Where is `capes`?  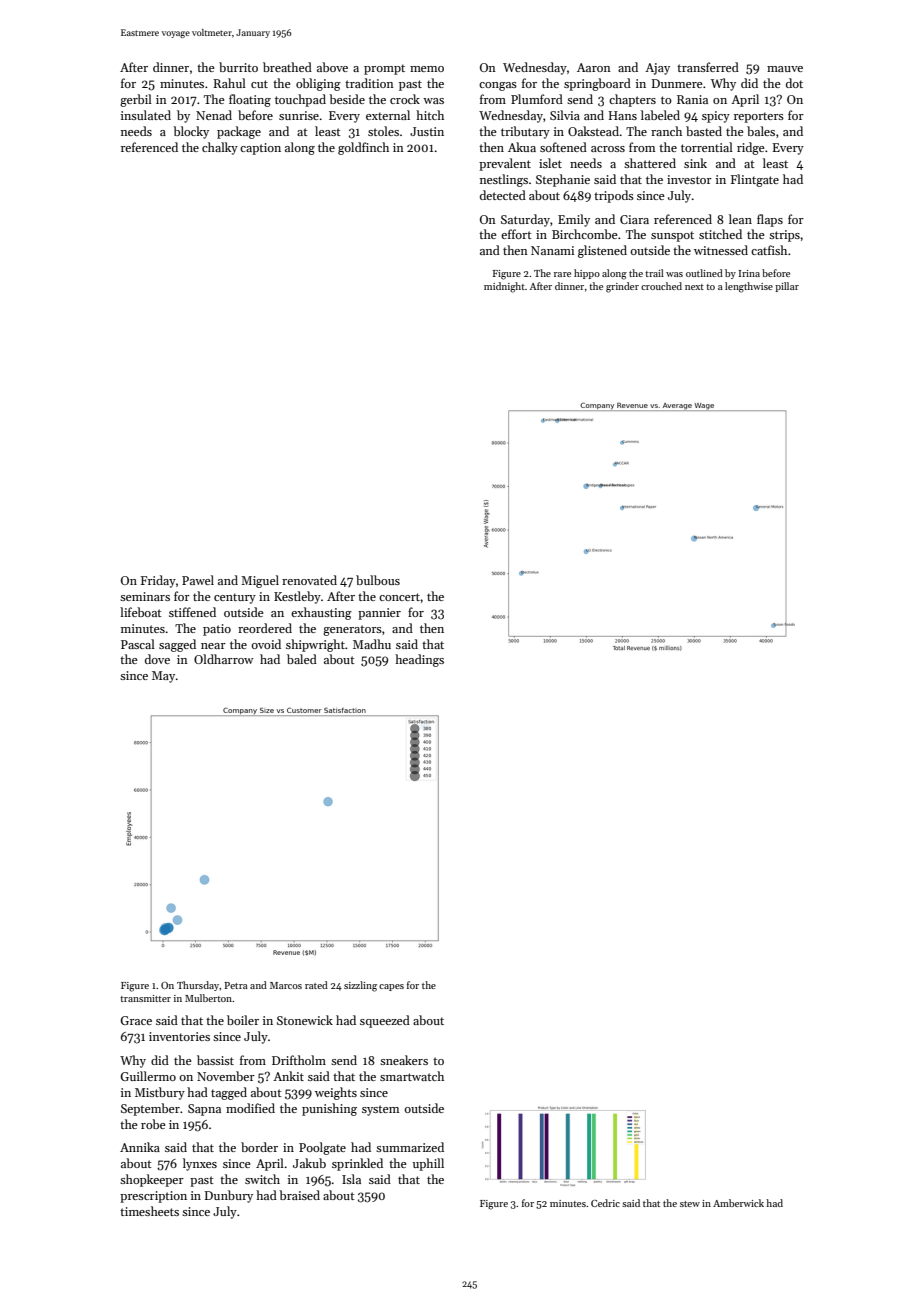 capes is located at coordinates (391, 987).
